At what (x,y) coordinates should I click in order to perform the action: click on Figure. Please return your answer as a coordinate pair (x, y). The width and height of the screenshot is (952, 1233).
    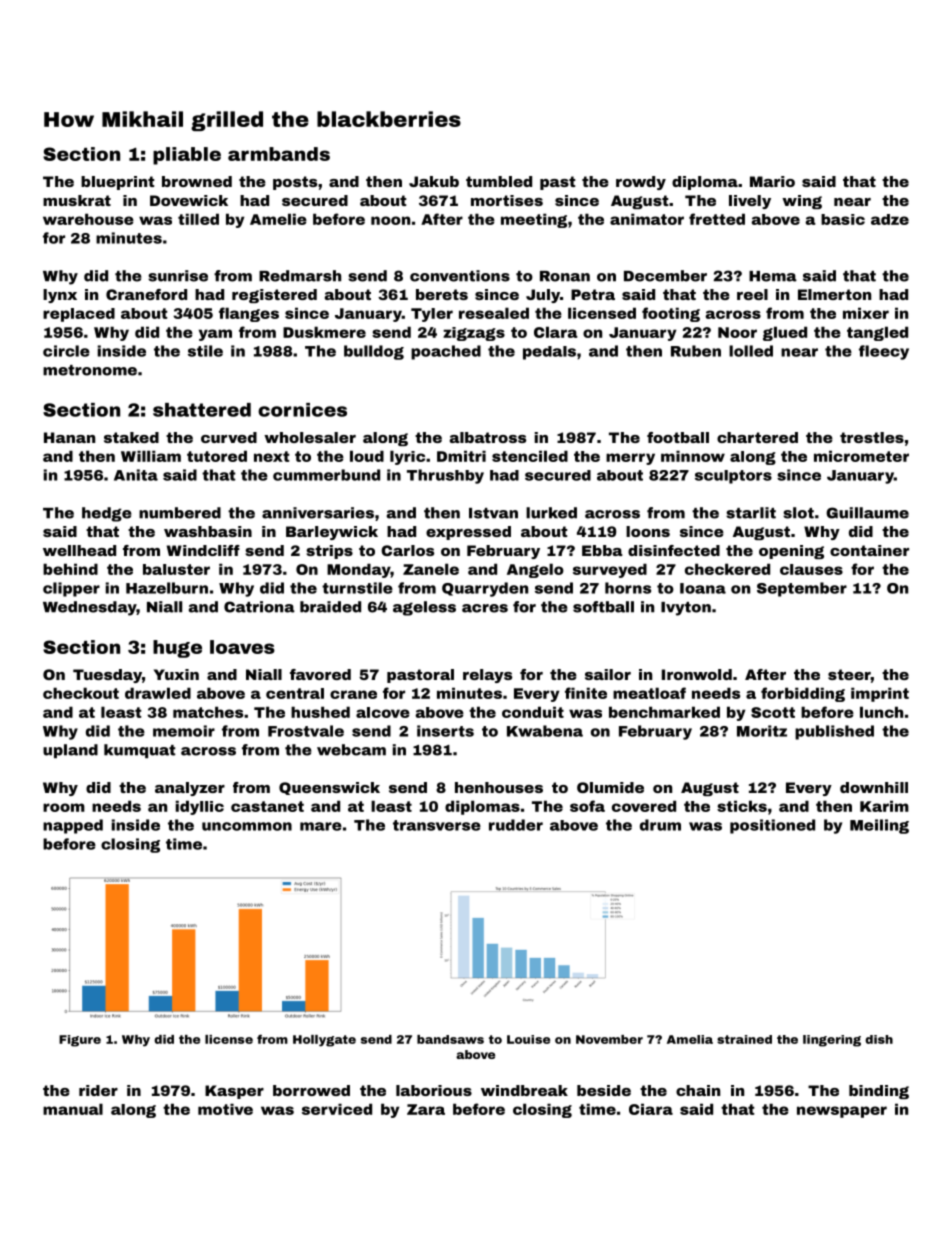
    Looking at the image, I should click on (80, 1041).
